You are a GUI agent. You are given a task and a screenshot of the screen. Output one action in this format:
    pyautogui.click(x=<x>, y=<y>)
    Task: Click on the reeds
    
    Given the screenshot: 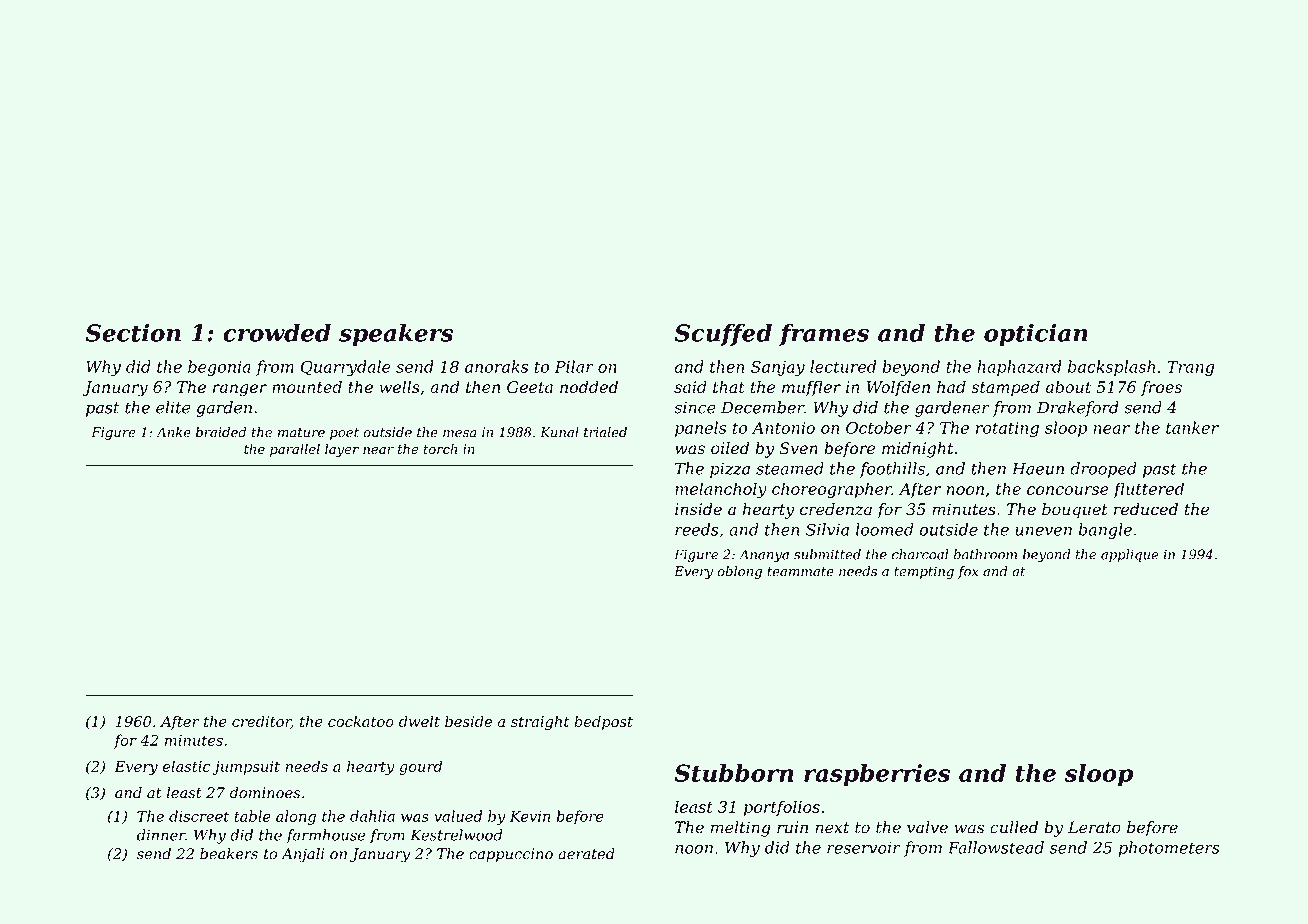 What is the action you would take?
    pyautogui.click(x=697, y=529)
